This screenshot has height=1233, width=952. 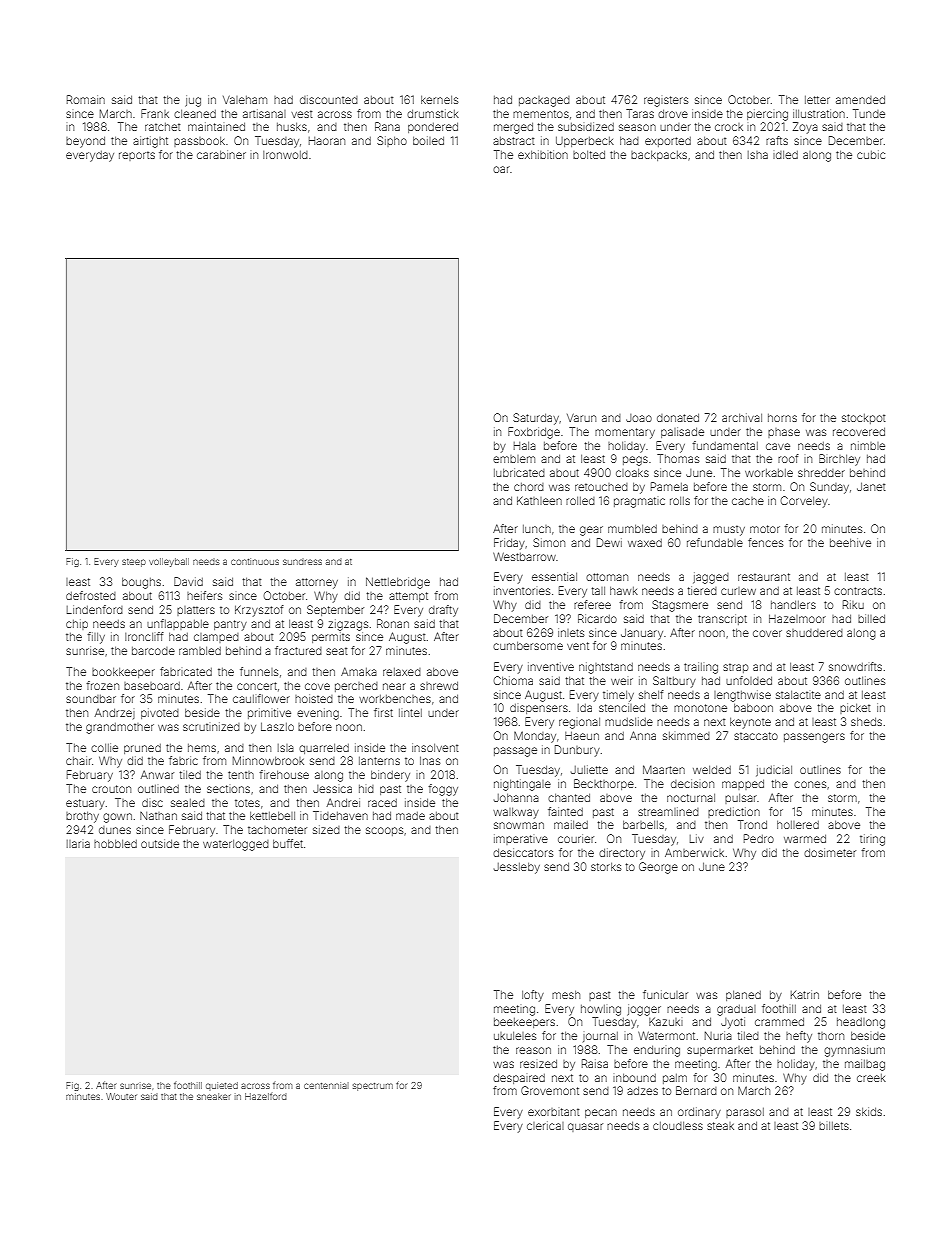 What do you see at coordinates (597, 618) in the screenshot?
I see `Ricardo` at bounding box center [597, 618].
